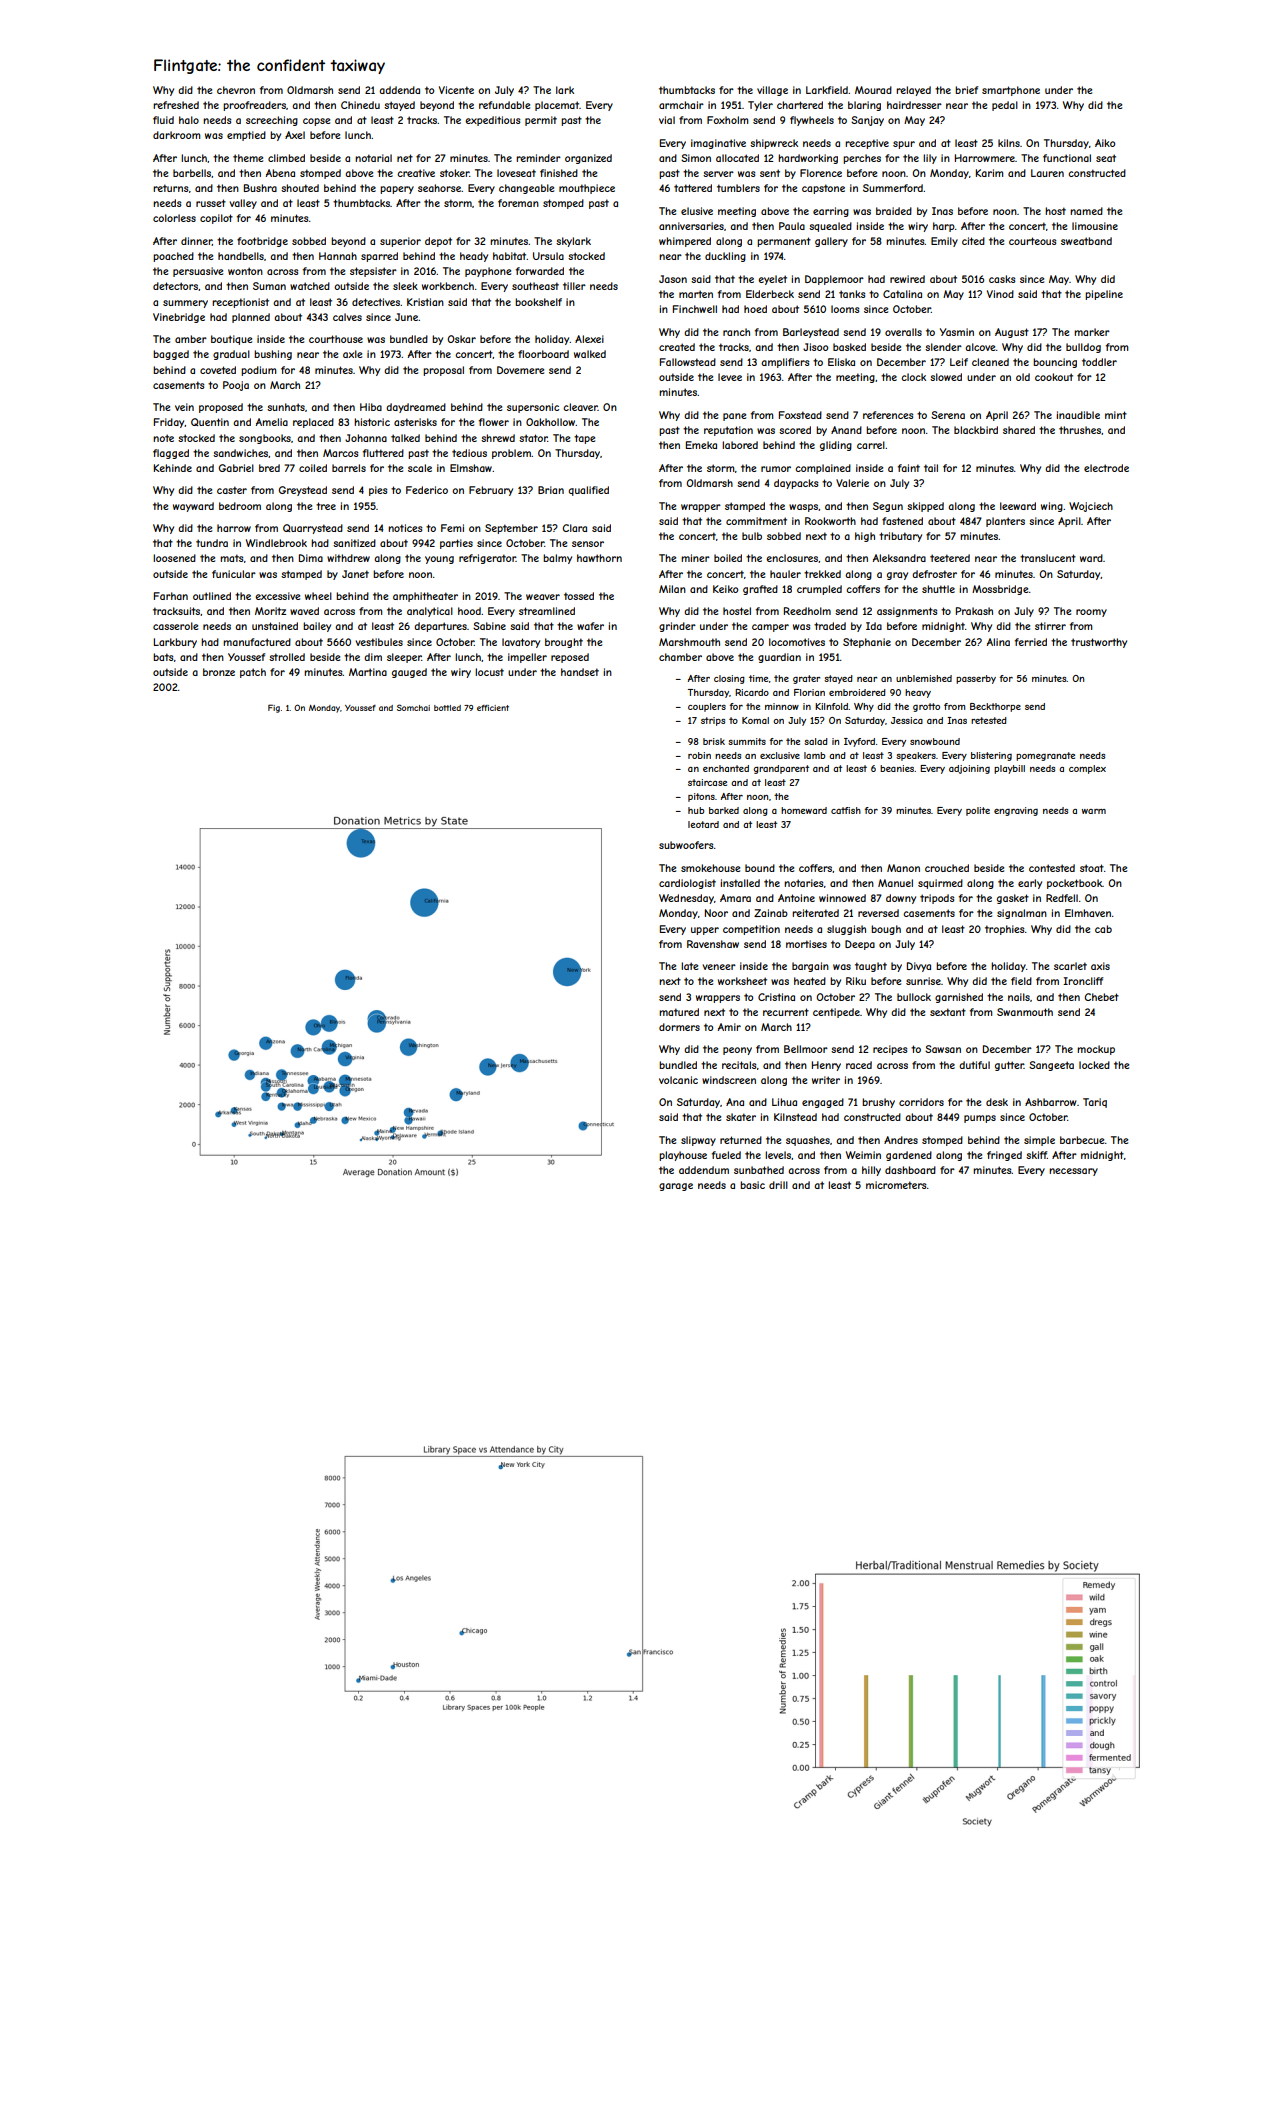  I want to click on miner, so click(695, 558).
